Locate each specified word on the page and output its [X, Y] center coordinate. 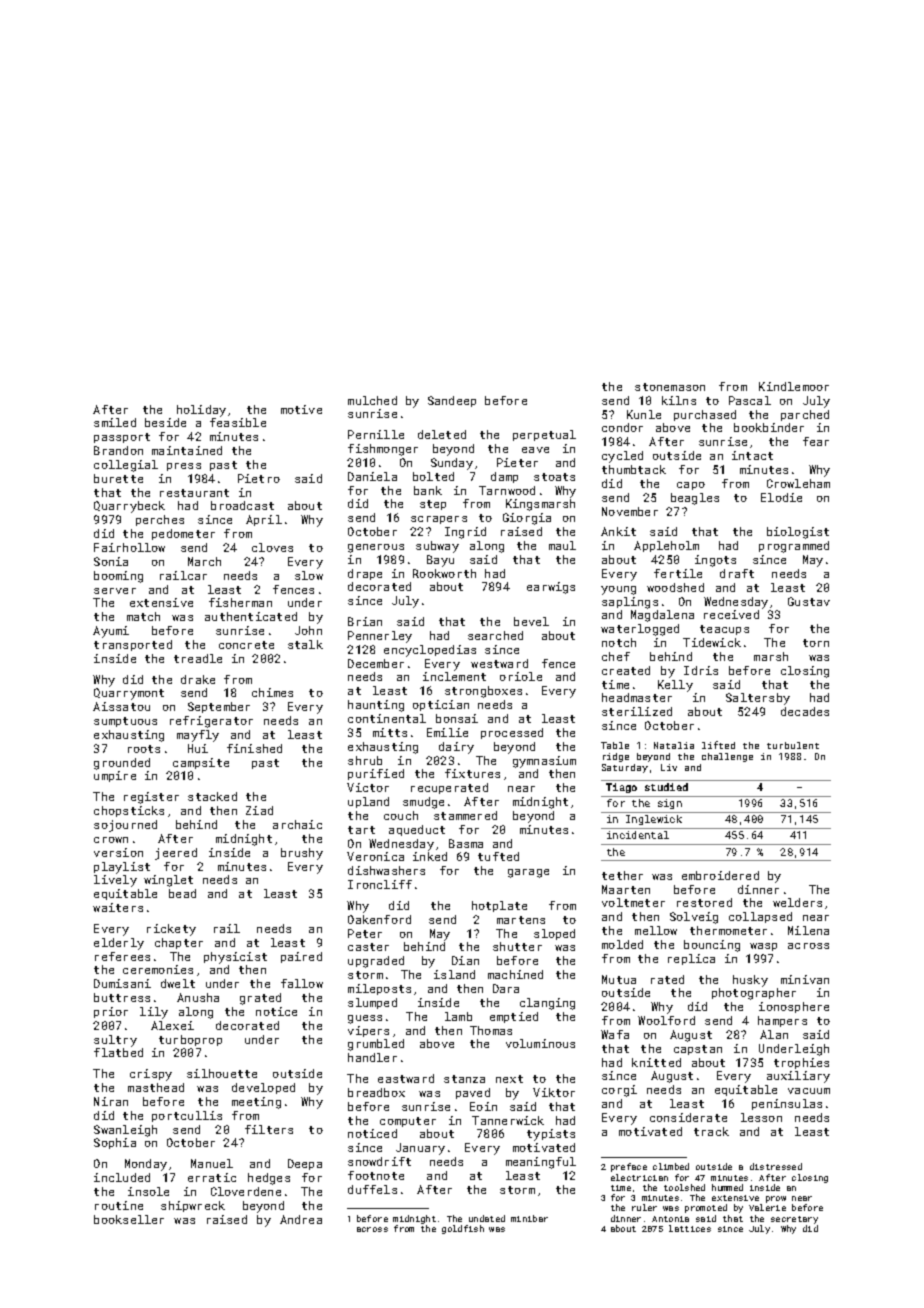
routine [119, 1205]
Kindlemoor [794, 386]
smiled [115, 422]
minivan [805, 979]
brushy [302, 854]
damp [504, 477]
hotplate [499, 906]
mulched [372, 400]
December [376, 663]
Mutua [619, 979]
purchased [705, 415]
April [264, 520]
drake [198, 679]
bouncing [712, 946]
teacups [724, 630]
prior [111, 1012]
